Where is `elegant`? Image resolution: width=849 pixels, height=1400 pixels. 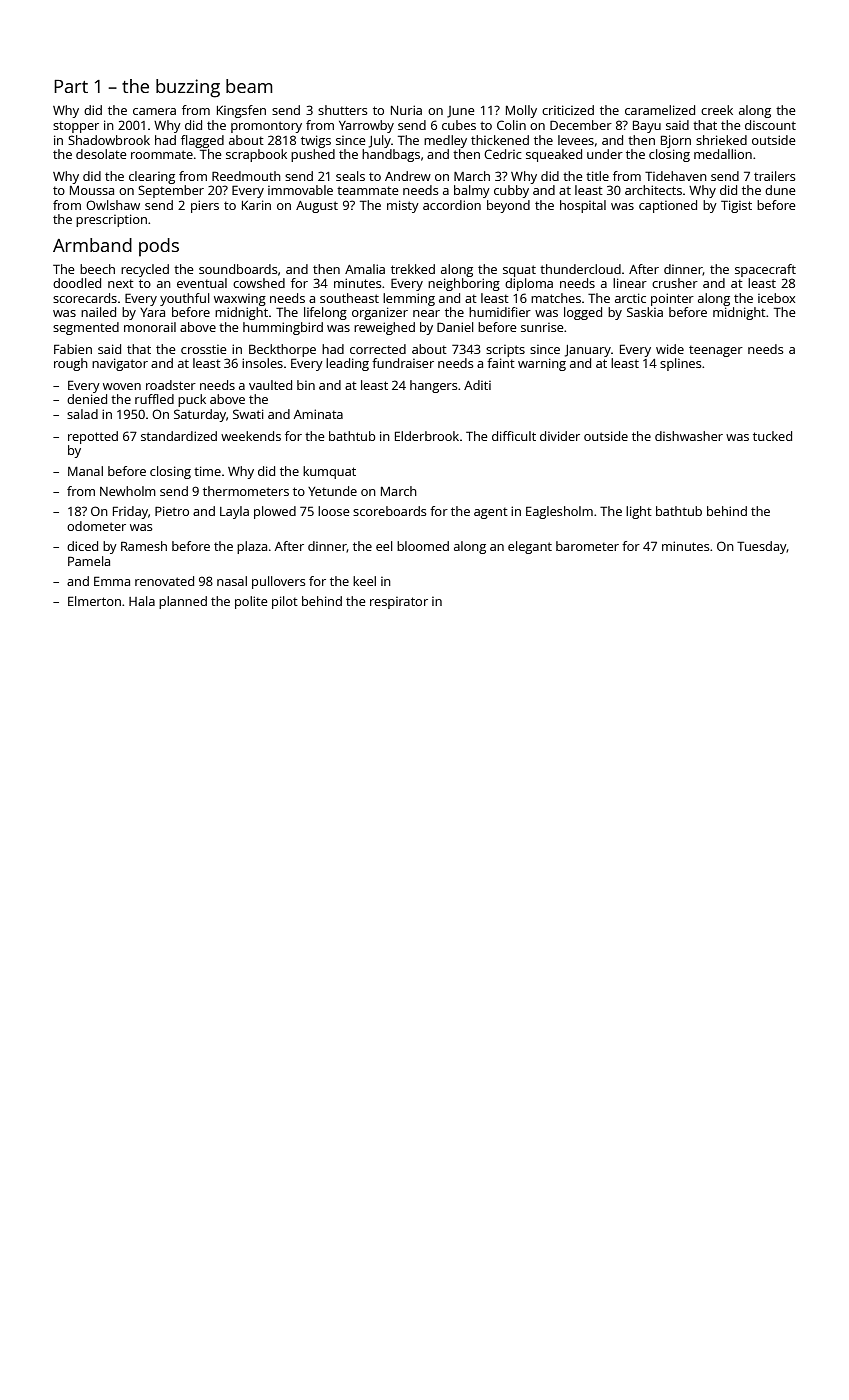 elegant is located at coordinates (530, 547).
